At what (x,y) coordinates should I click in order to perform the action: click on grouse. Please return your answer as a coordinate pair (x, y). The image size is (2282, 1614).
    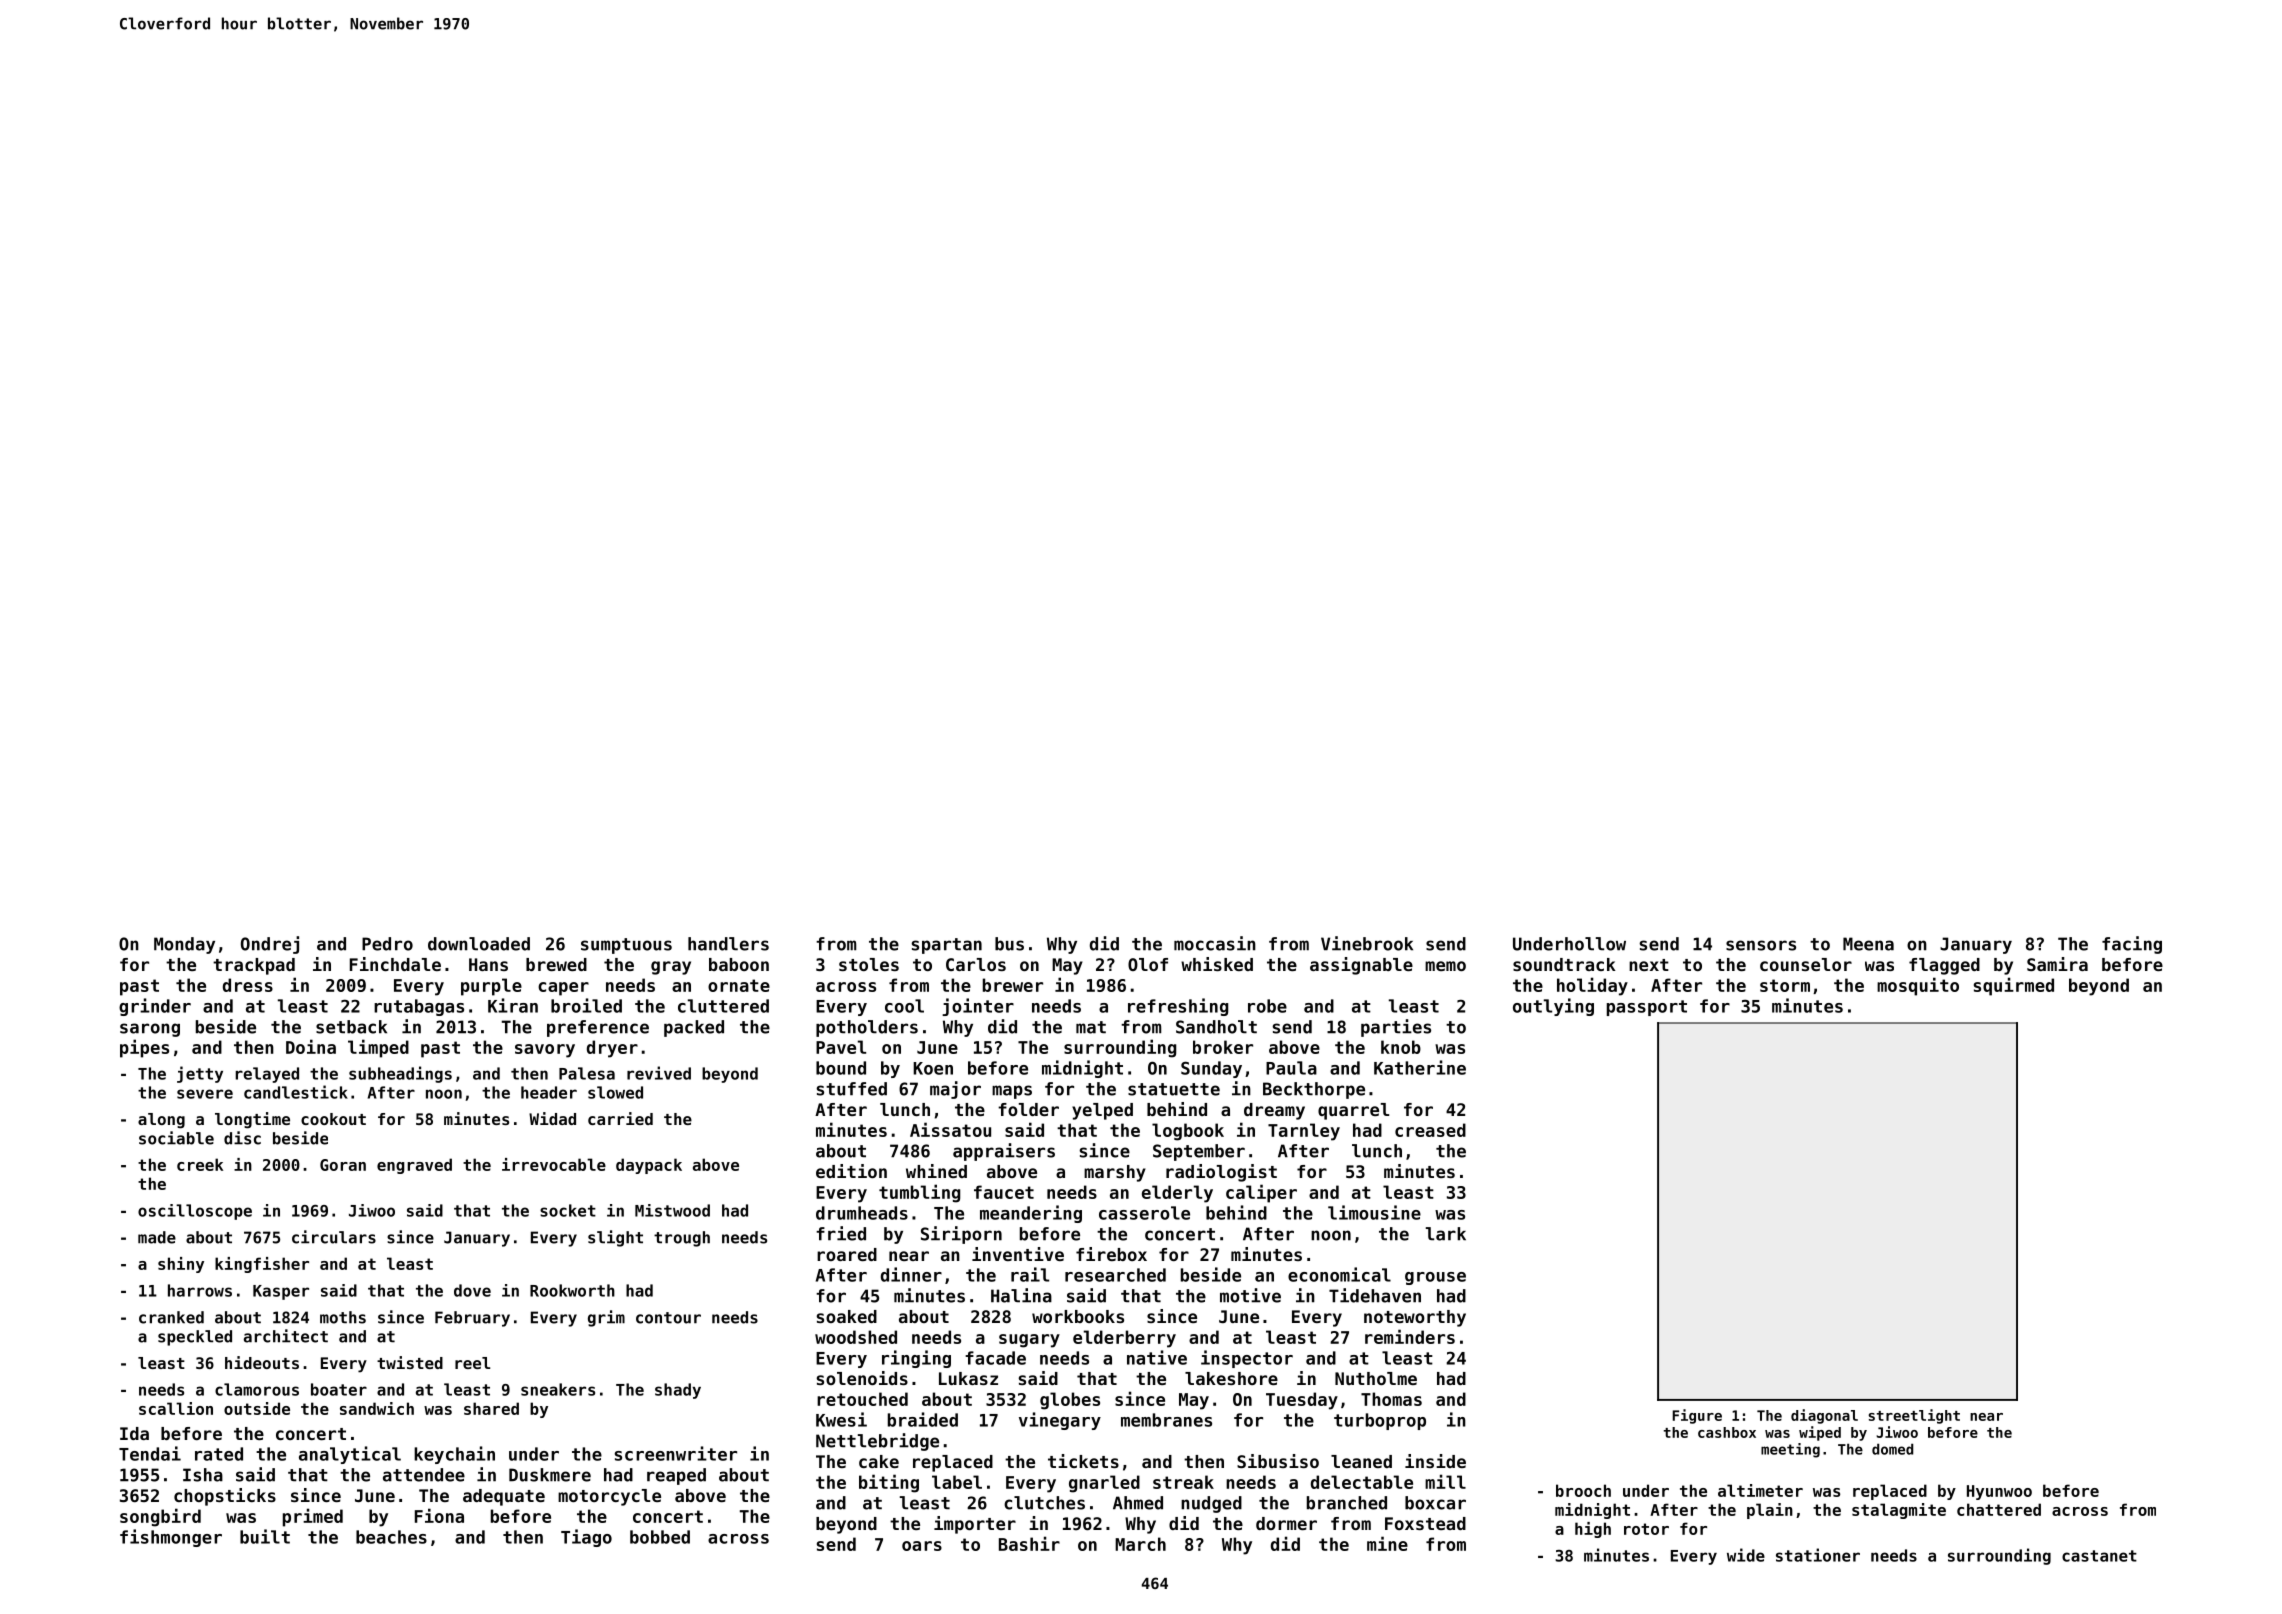
    Looking at the image, I should click on (1435, 1278).
